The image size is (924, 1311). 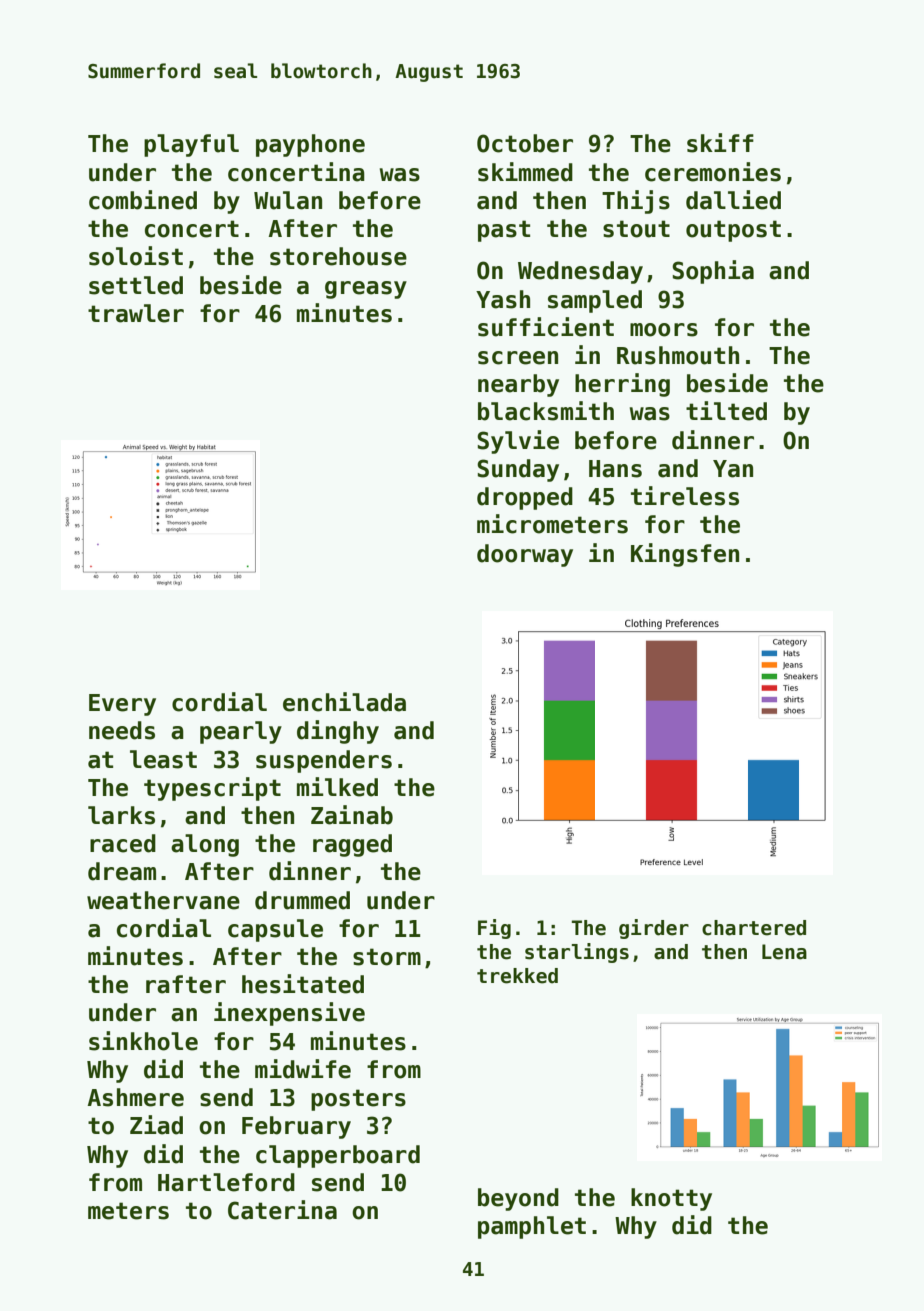 I want to click on beyond, so click(x=518, y=1199).
